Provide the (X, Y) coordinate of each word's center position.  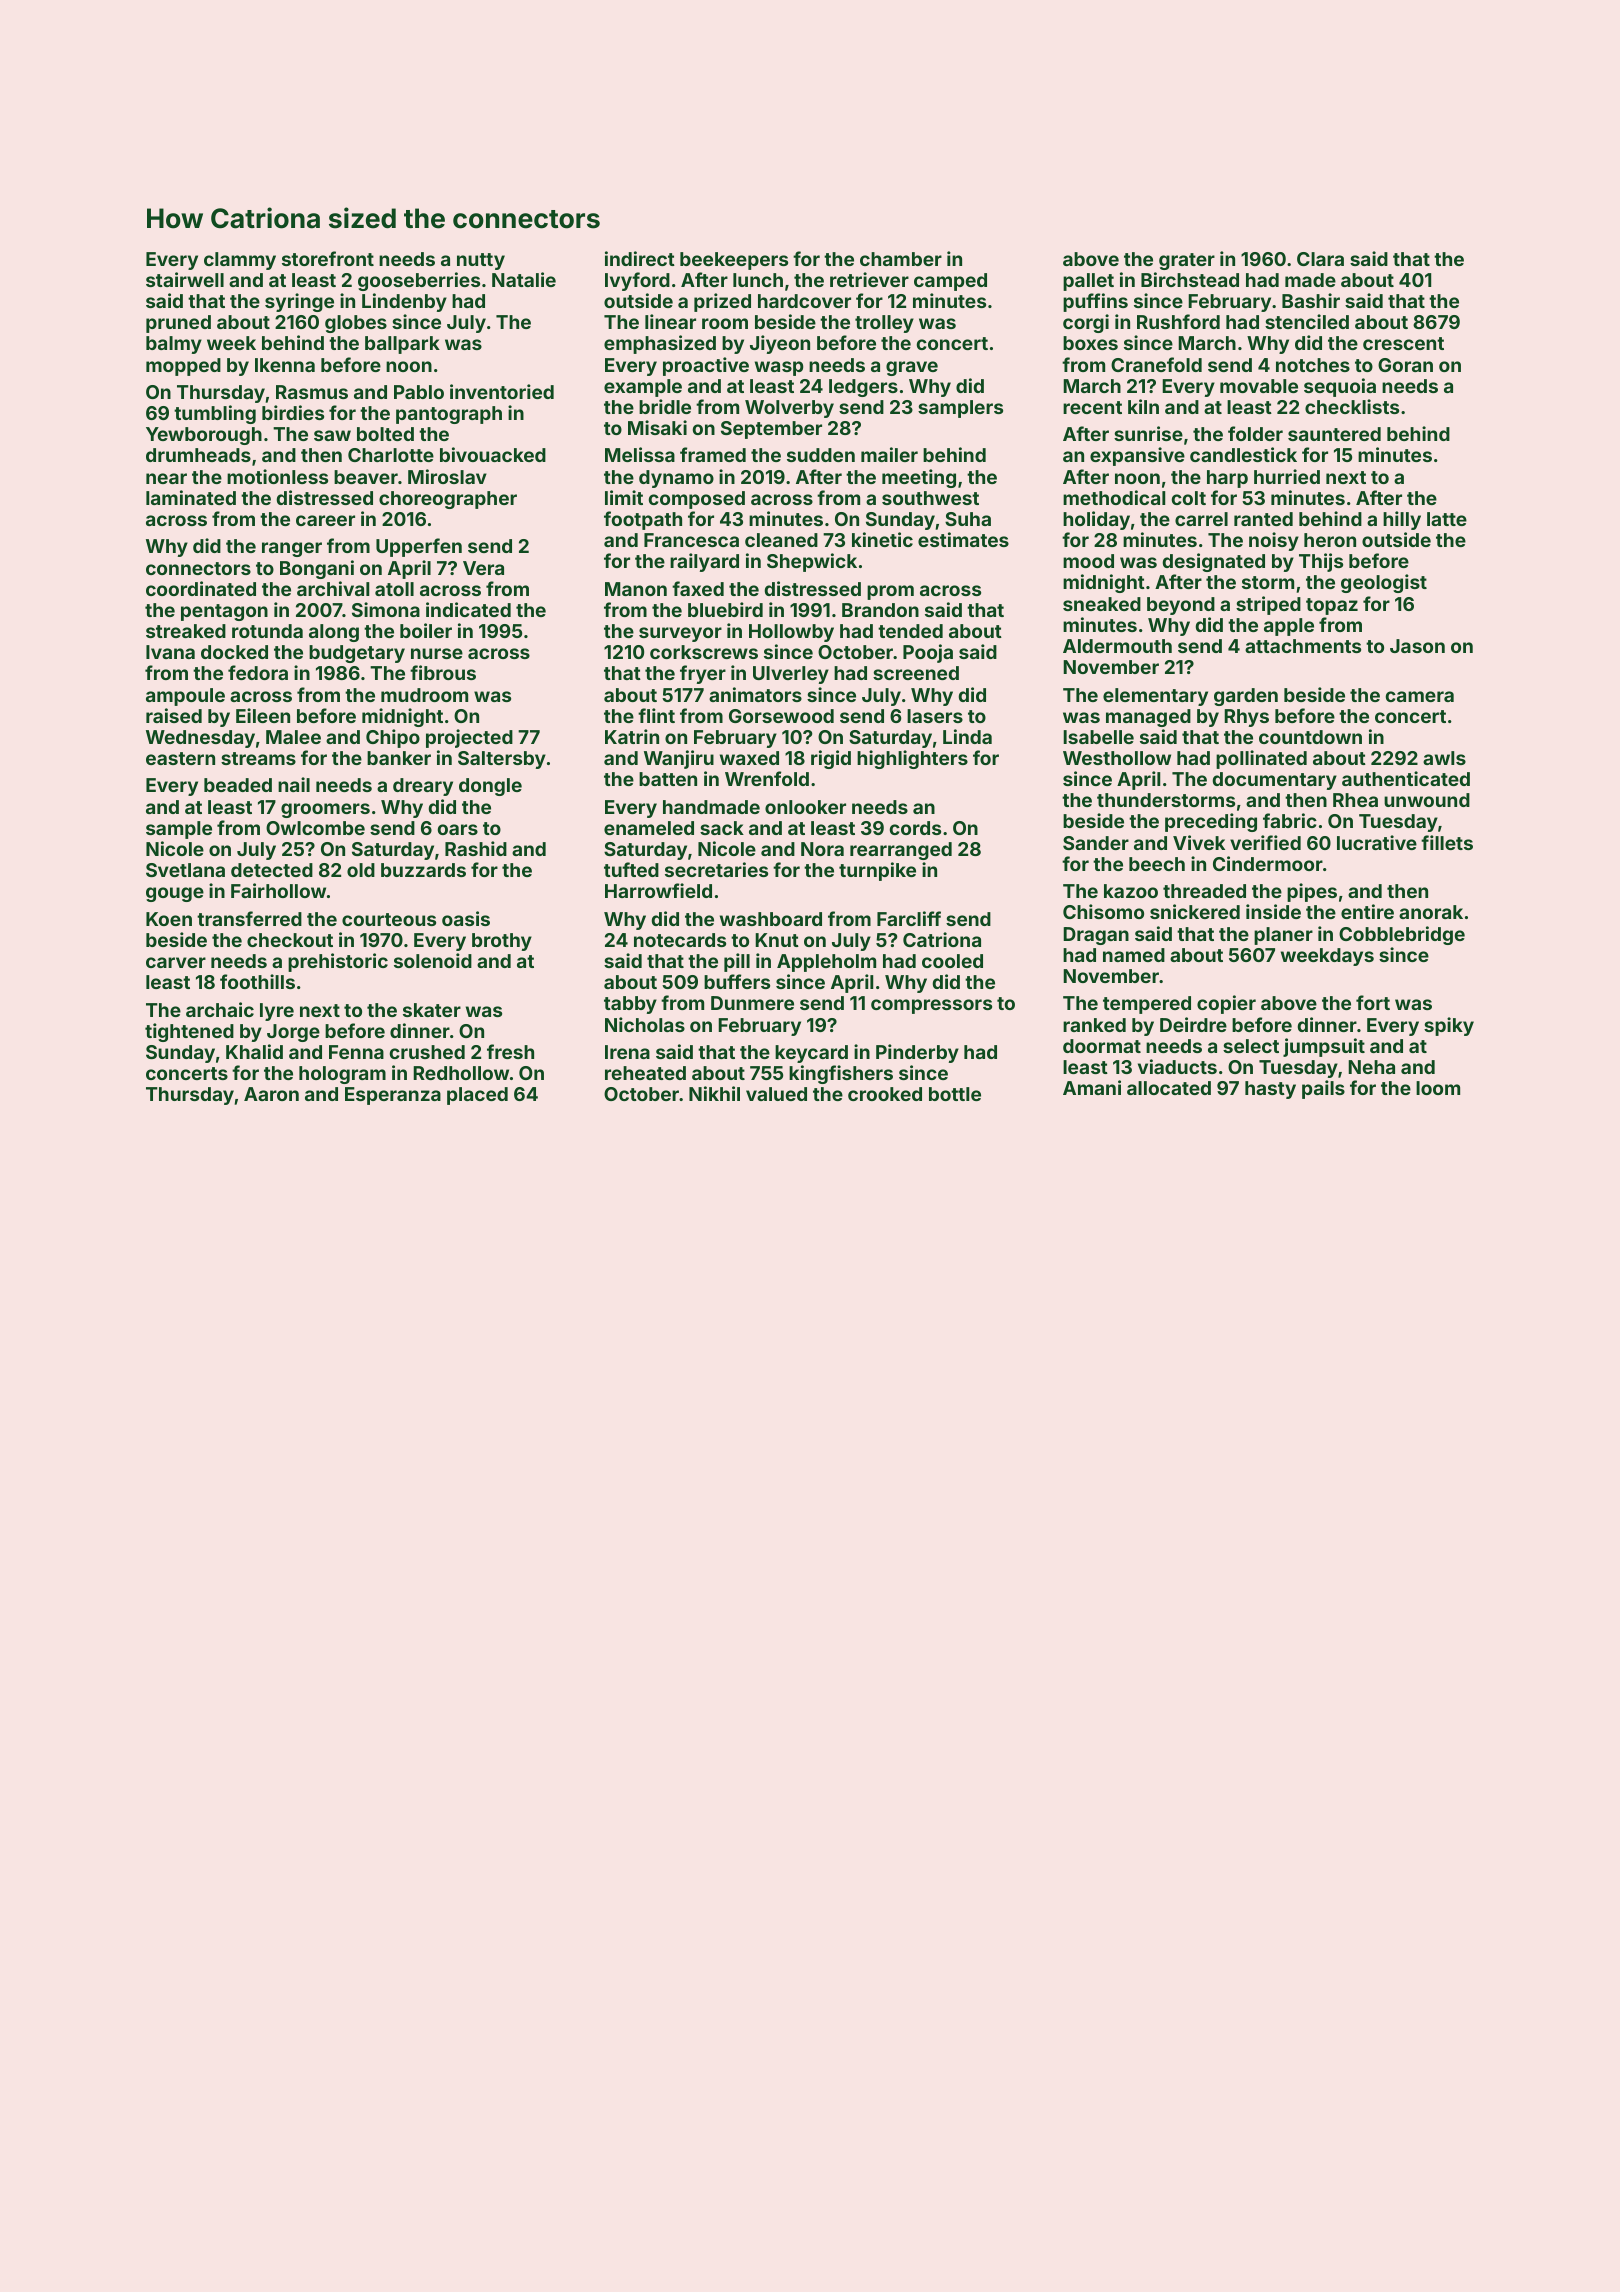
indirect (640, 258)
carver (176, 962)
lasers (935, 716)
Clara (1320, 259)
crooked (885, 1094)
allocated (1169, 1088)
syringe (299, 302)
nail (294, 784)
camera (1420, 696)
